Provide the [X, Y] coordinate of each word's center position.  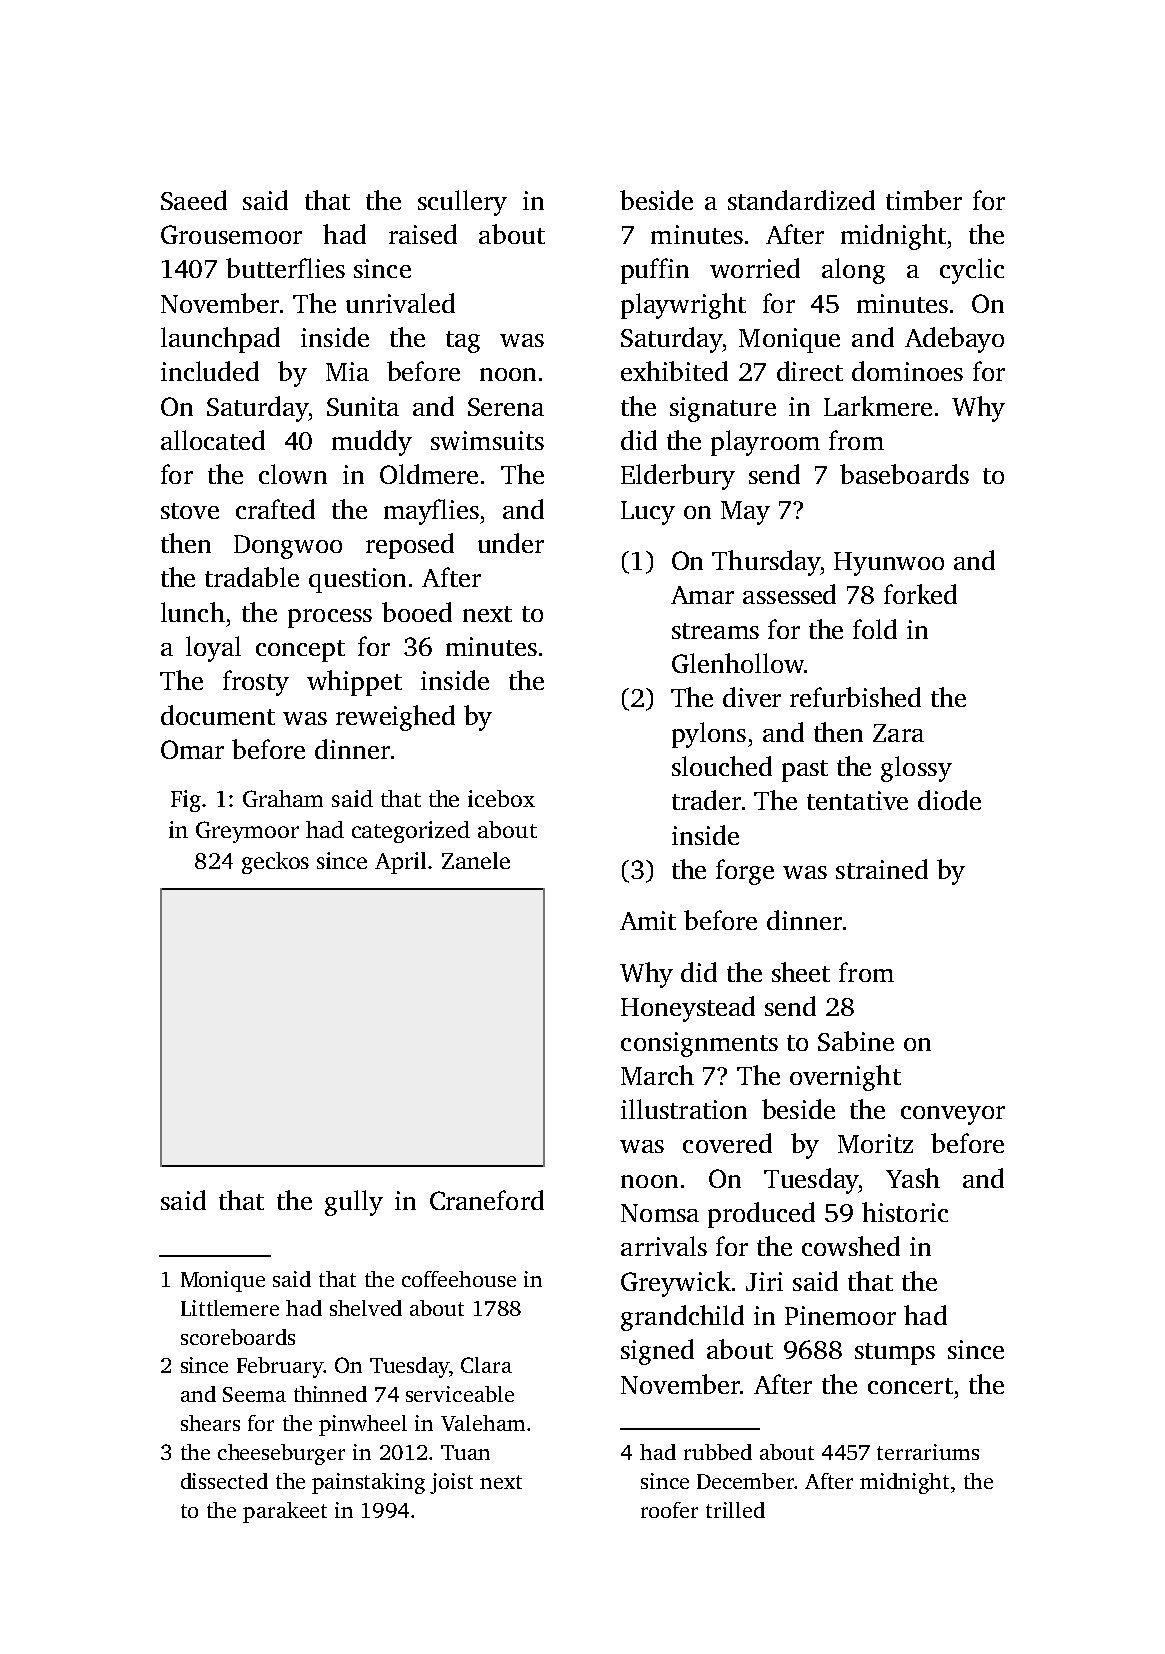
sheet [801, 972]
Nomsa [660, 1213]
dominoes [907, 371]
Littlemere [230, 1308]
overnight [845, 1078]
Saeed [194, 200]
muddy [372, 443]
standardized [801, 200]
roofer [669, 1510]
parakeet [285, 1512]
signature [723, 409]
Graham [283, 798]
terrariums [928, 1452]
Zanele [476, 860]
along [853, 271]
